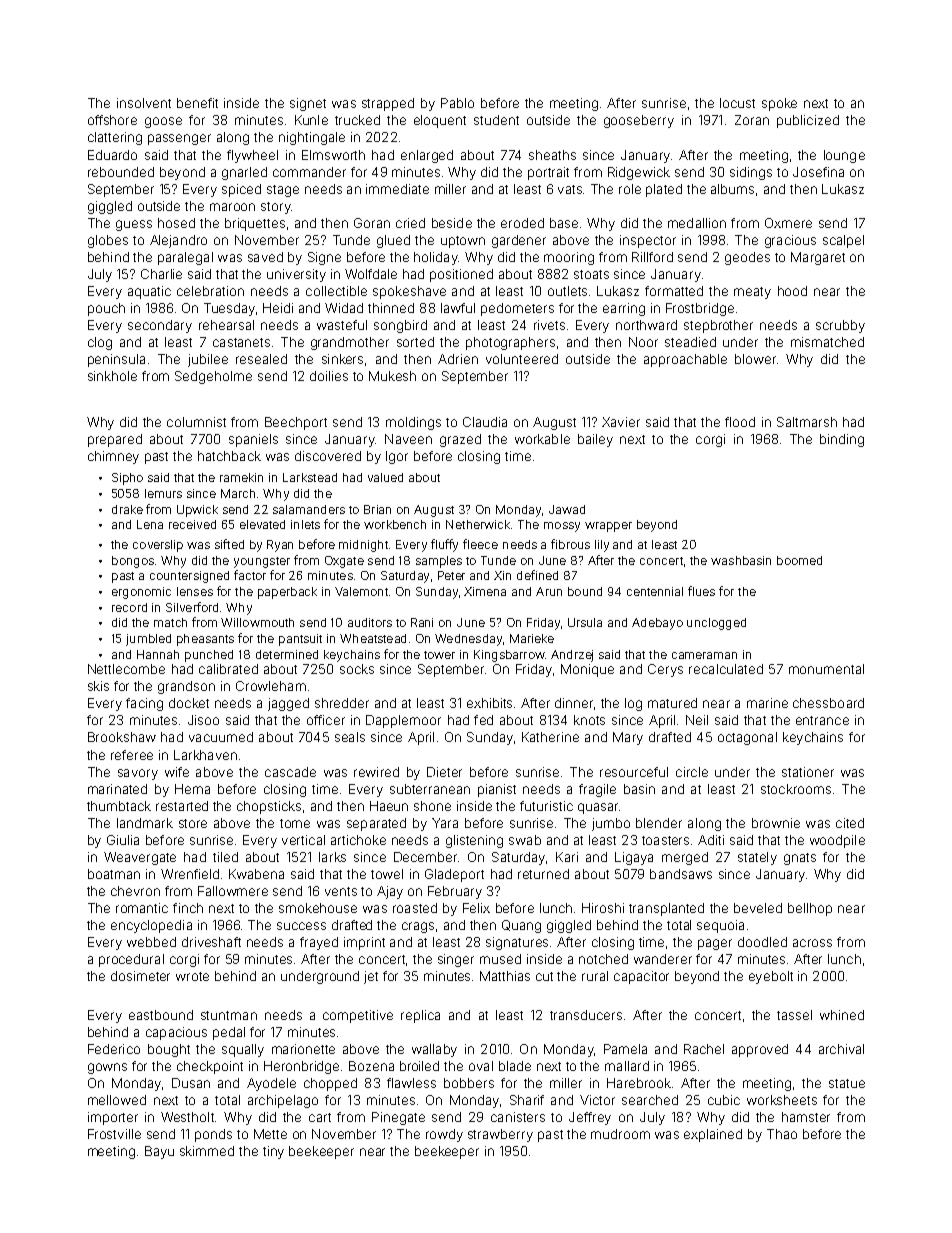 The height and width of the page is (1233, 952). Describe the element at coordinates (112, 120) in the page. I see `offshore` at that location.
